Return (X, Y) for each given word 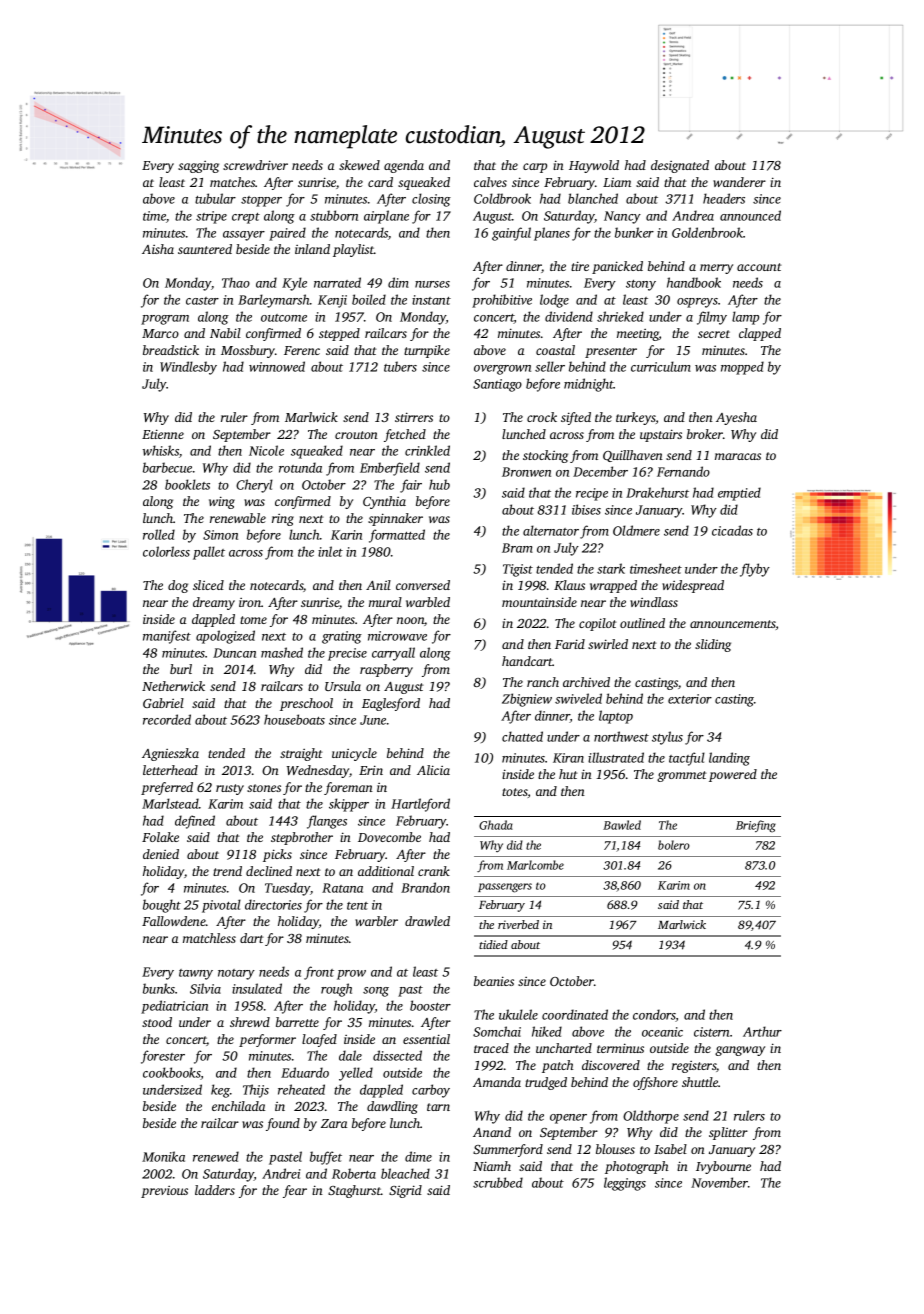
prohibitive (502, 301)
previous (164, 1192)
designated (680, 166)
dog (178, 586)
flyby (755, 570)
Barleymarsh (274, 301)
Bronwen (526, 472)
